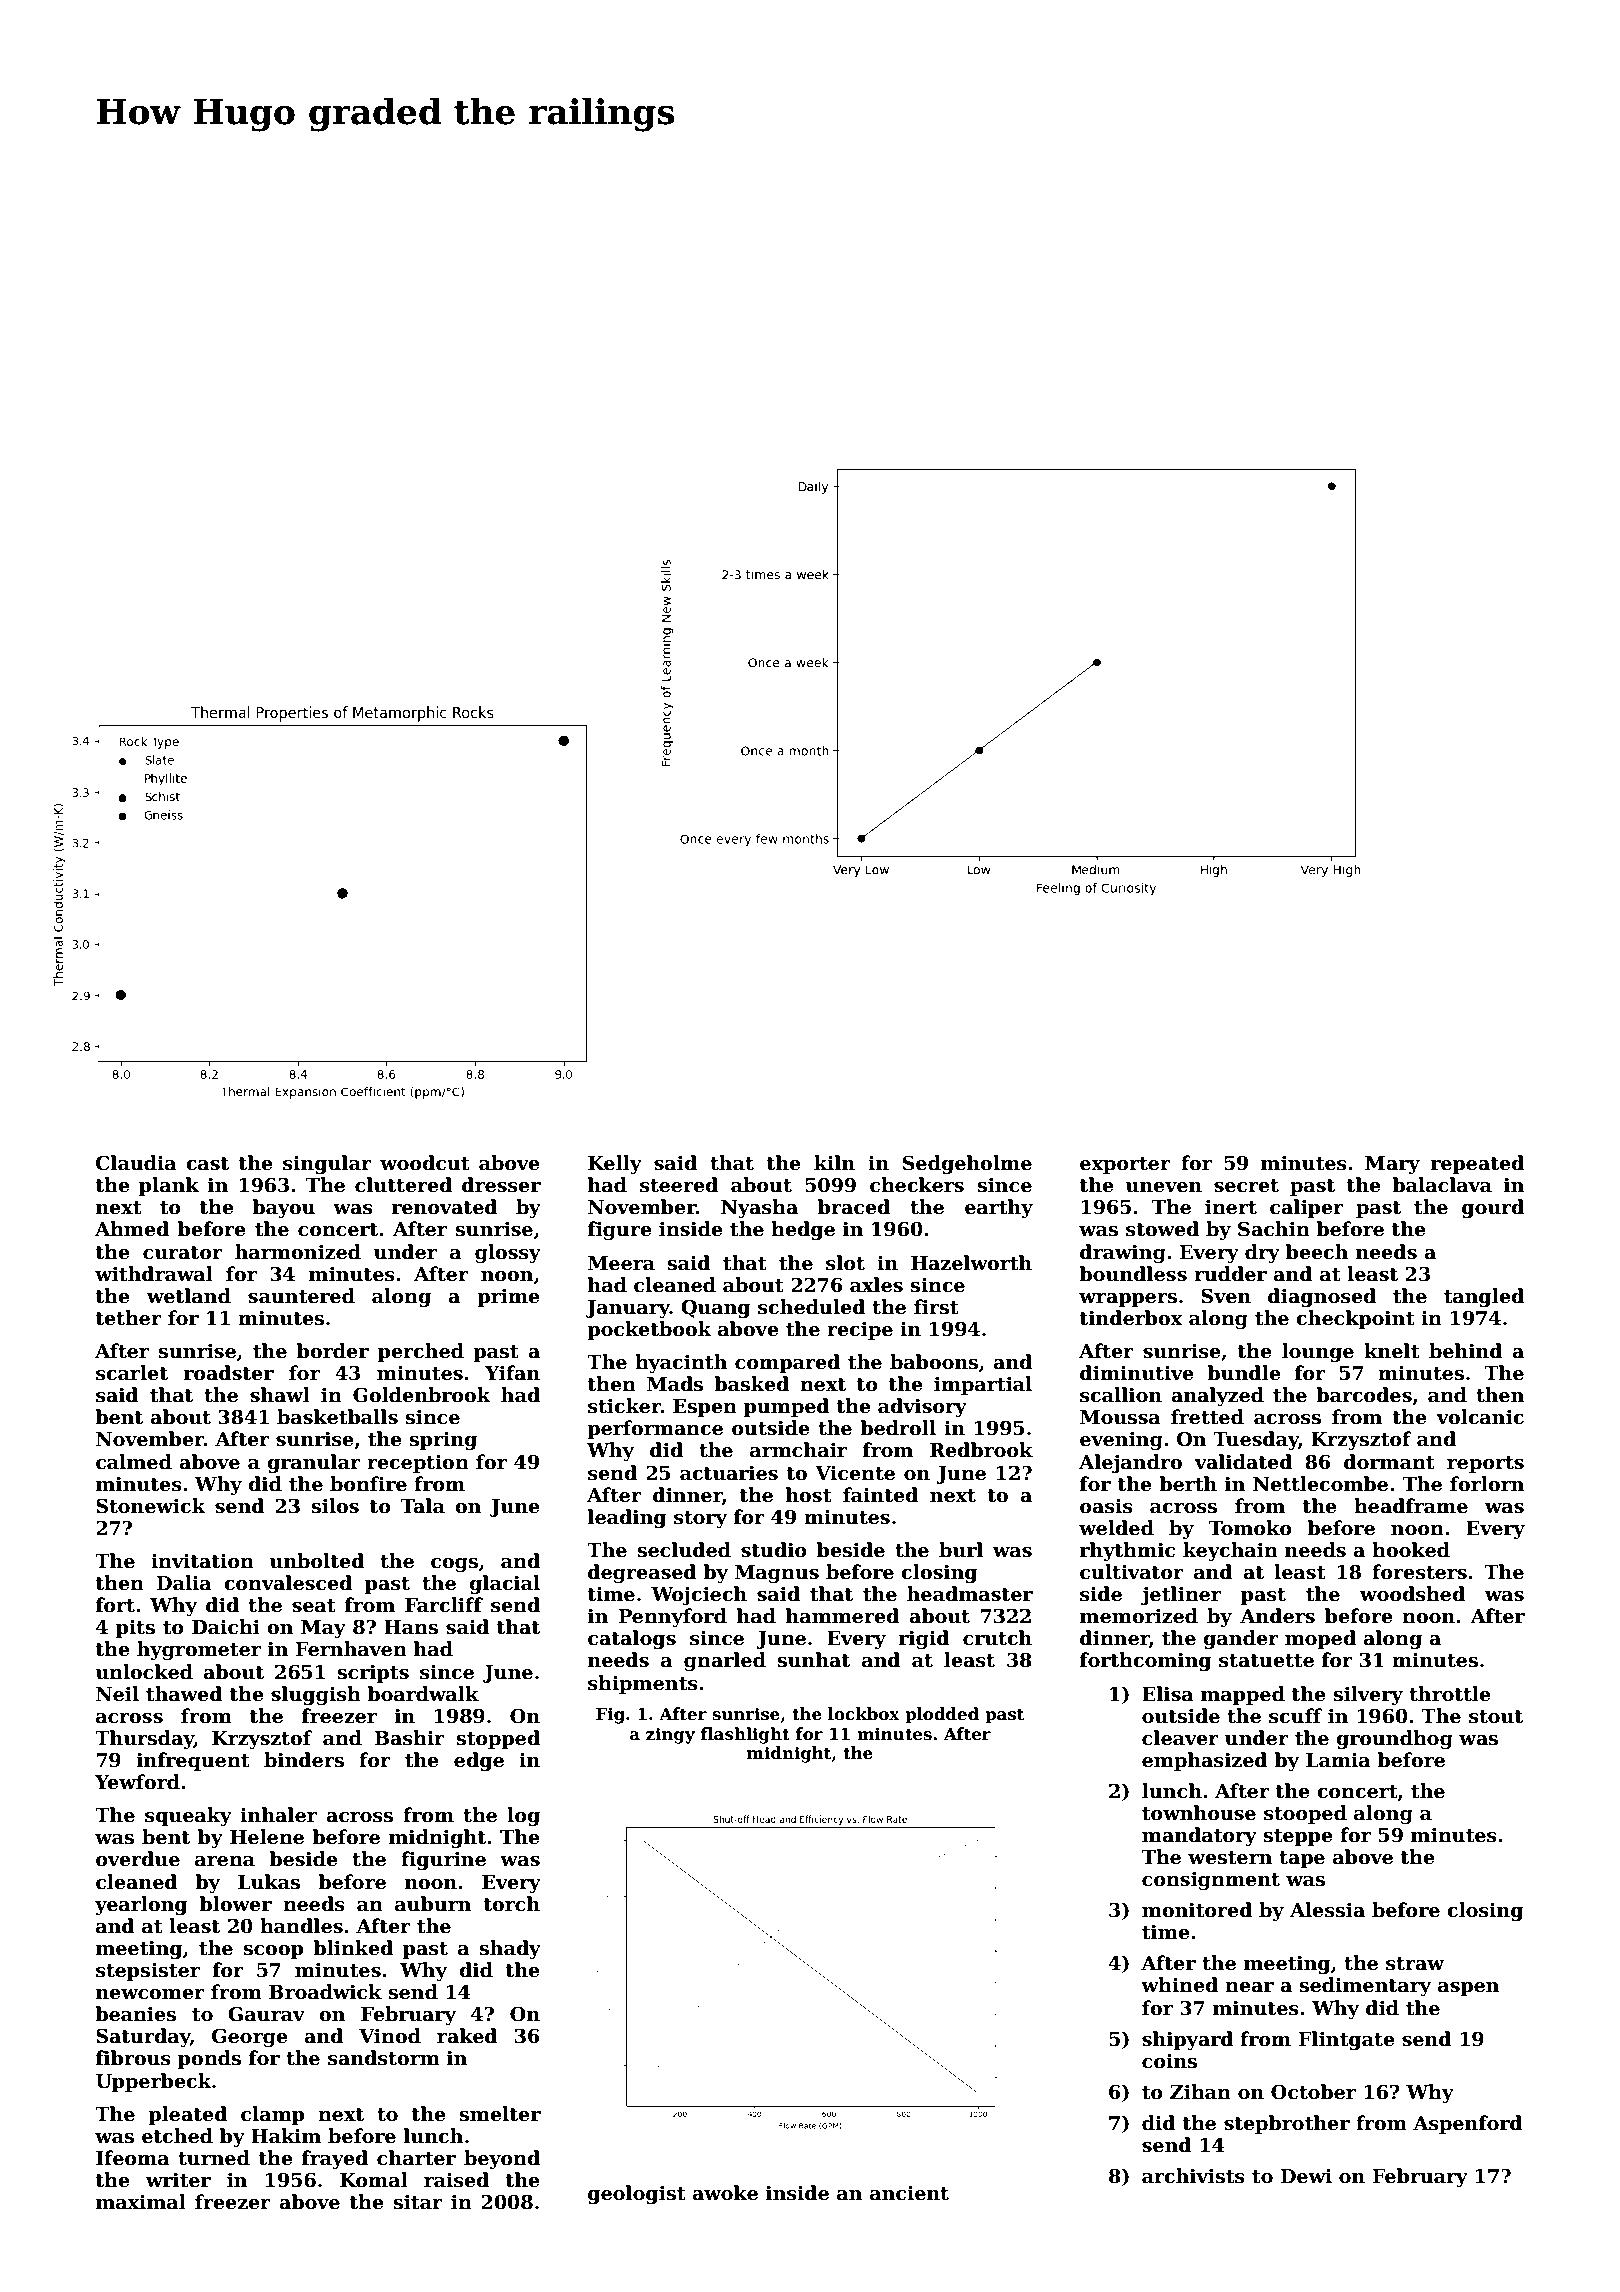 This image has height=2292, width=1620. Describe the element at coordinates (934, 1362) in the image. I see `baboons` at that location.
